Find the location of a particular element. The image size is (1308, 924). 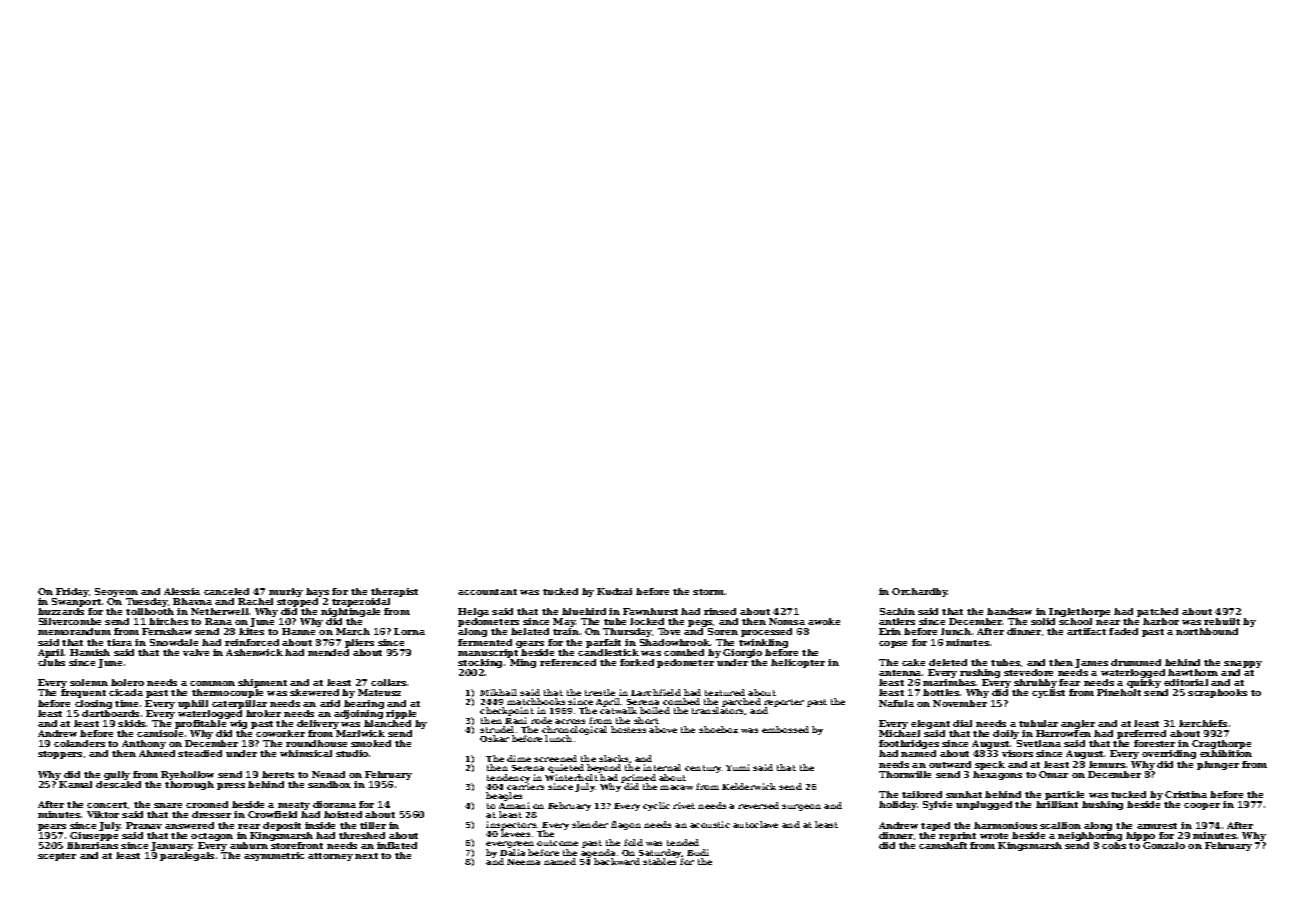

pegs is located at coordinates (700, 623).
